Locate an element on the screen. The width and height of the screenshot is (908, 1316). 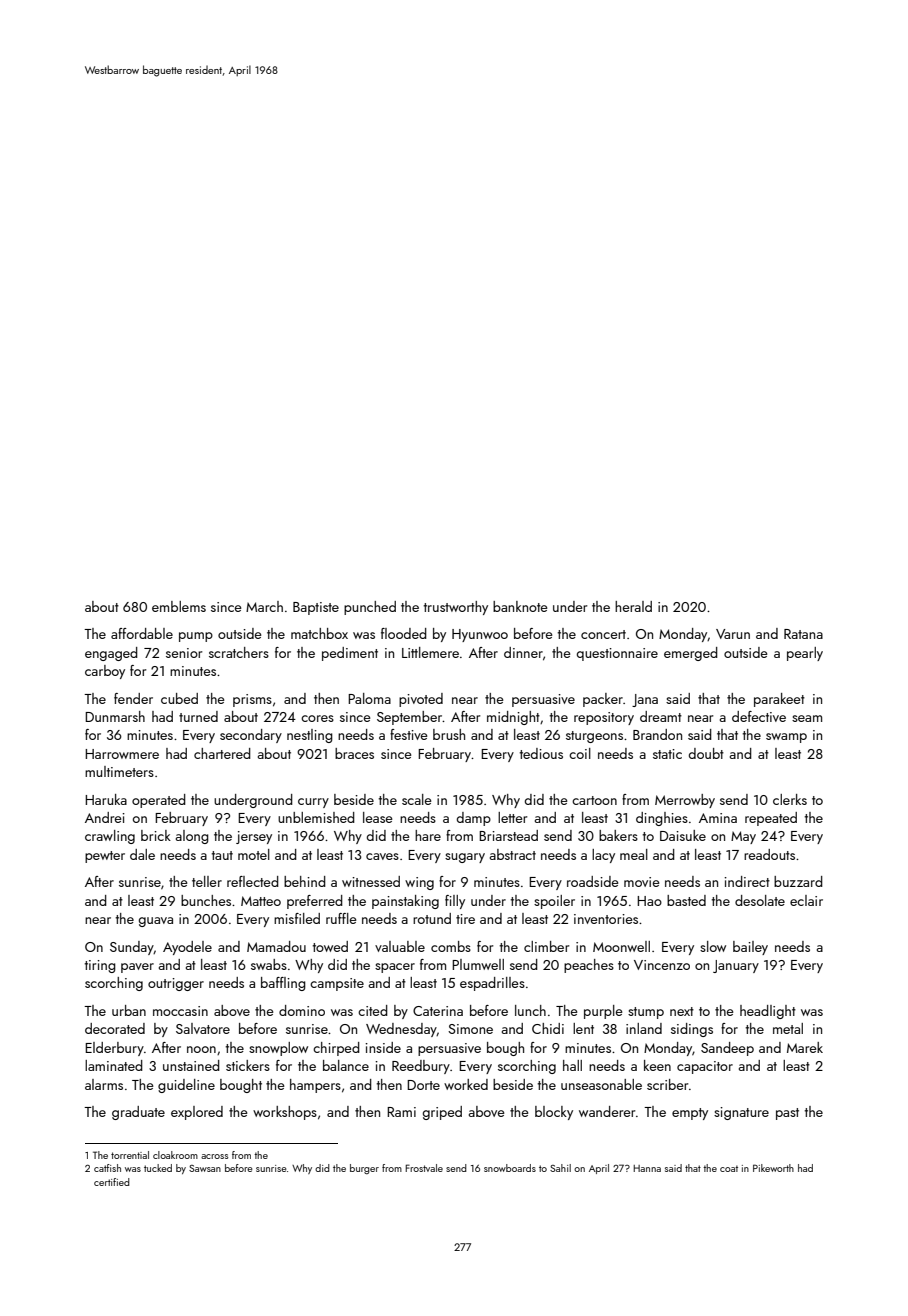
tedious is located at coordinates (541, 753).
